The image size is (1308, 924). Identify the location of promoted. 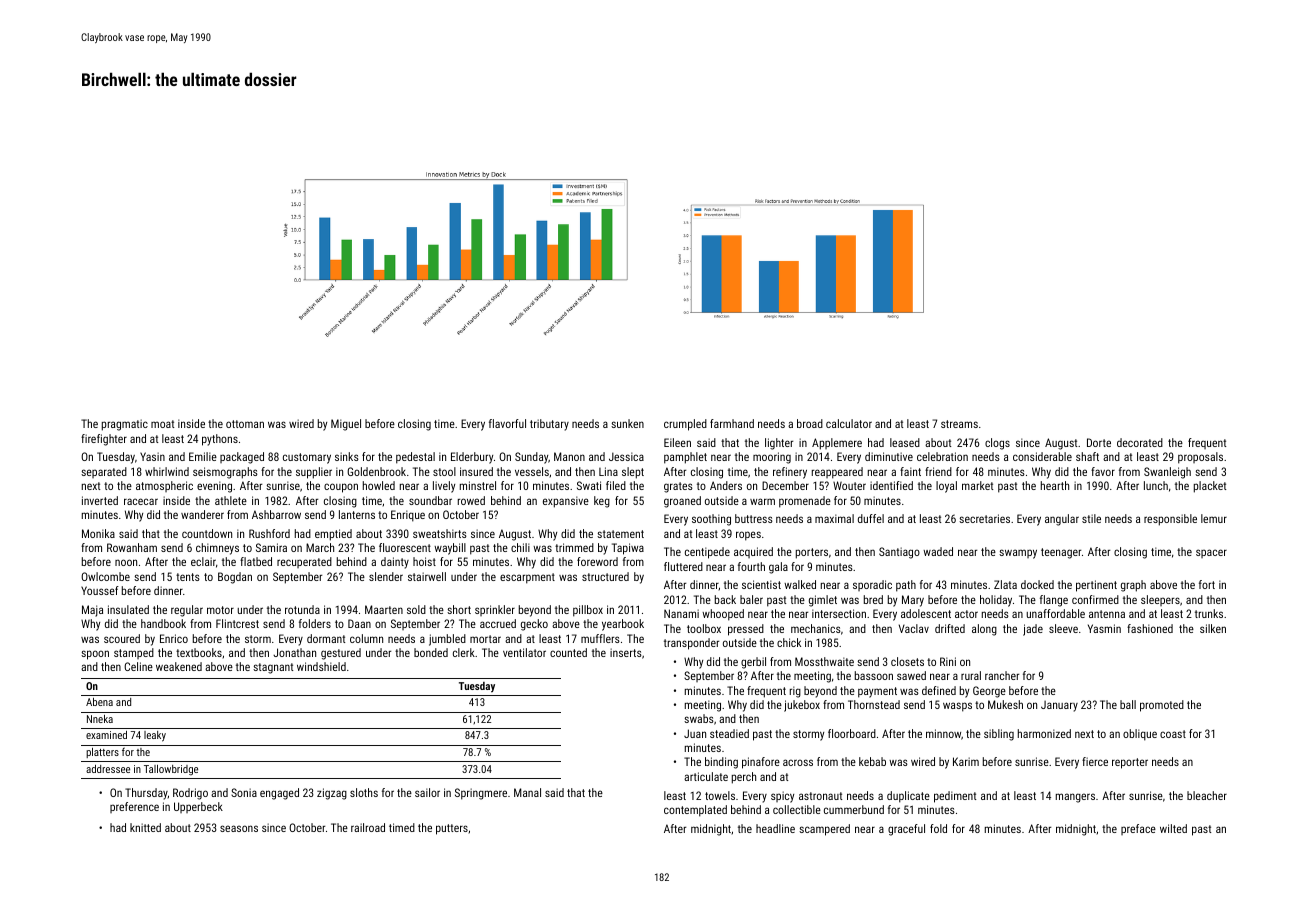
(1162, 706).
